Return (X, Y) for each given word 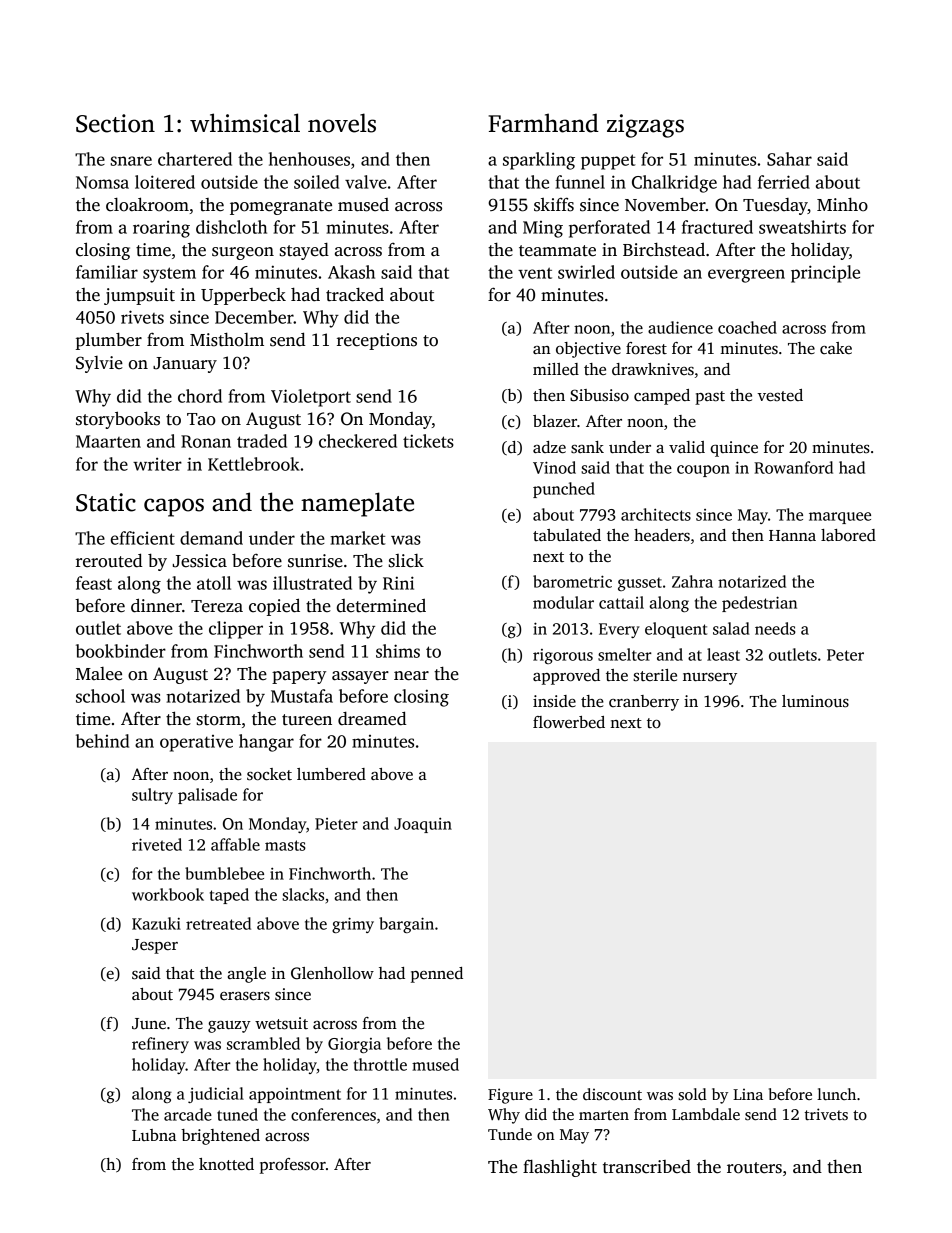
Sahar (789, 159)
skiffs (554, 204)
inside (554, 701)
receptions (377, 341)
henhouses (309, 159)
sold (692, 1094)
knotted (226, 1164)
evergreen (746, 276)
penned (437, 975)
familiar (107, 272)
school (100, 696)
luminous (815, 701)
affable (235, 844)
